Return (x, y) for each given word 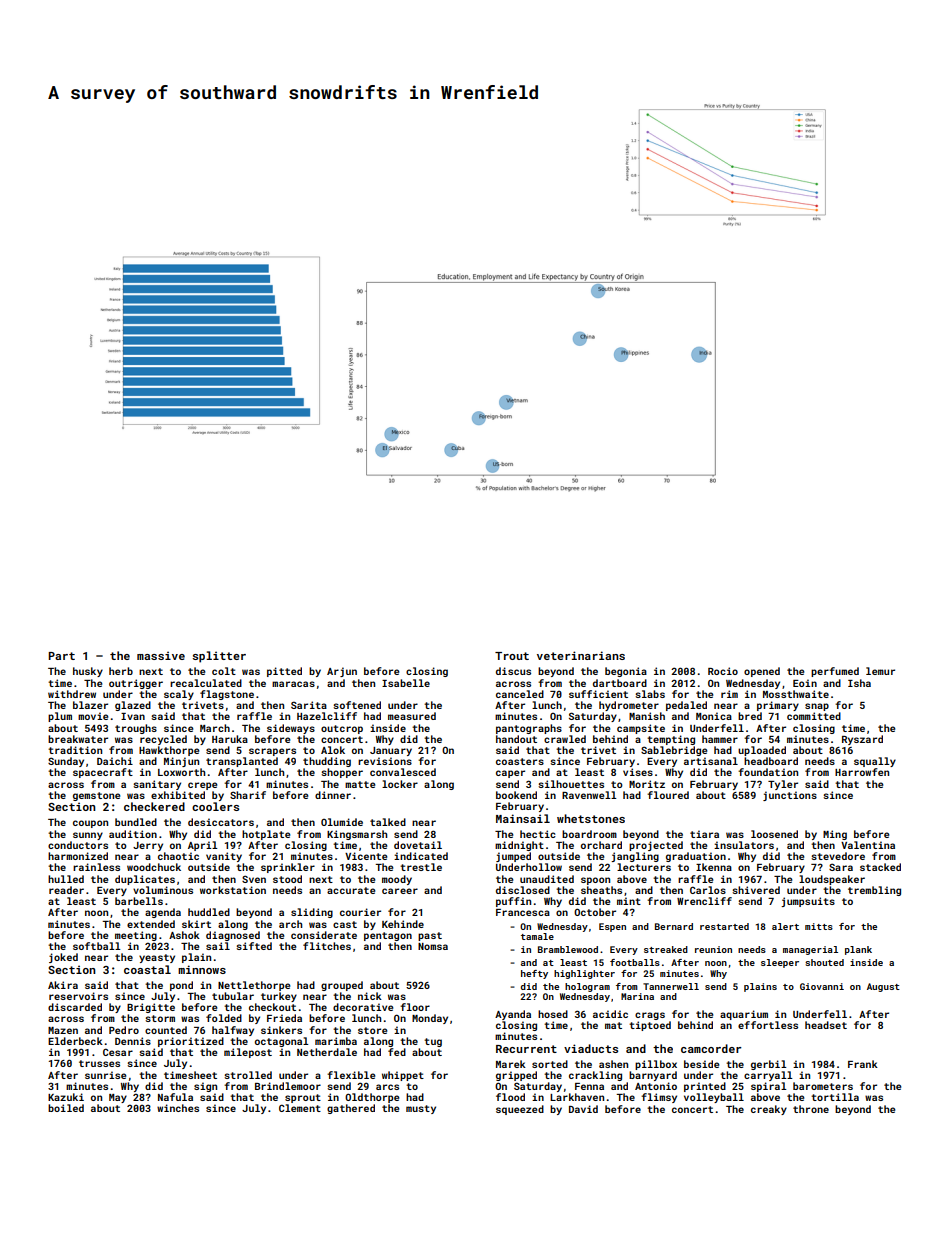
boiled (66, 1108)
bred (750, 716)
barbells (139, 901)
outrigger (136, 684)
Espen (612, 927)
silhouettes (571, 784)
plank (858, 950)
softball (97, 946)
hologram (587, 987)
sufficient (598, 694)
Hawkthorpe (169, 751)
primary (778, 706)
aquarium (744, 1015)
